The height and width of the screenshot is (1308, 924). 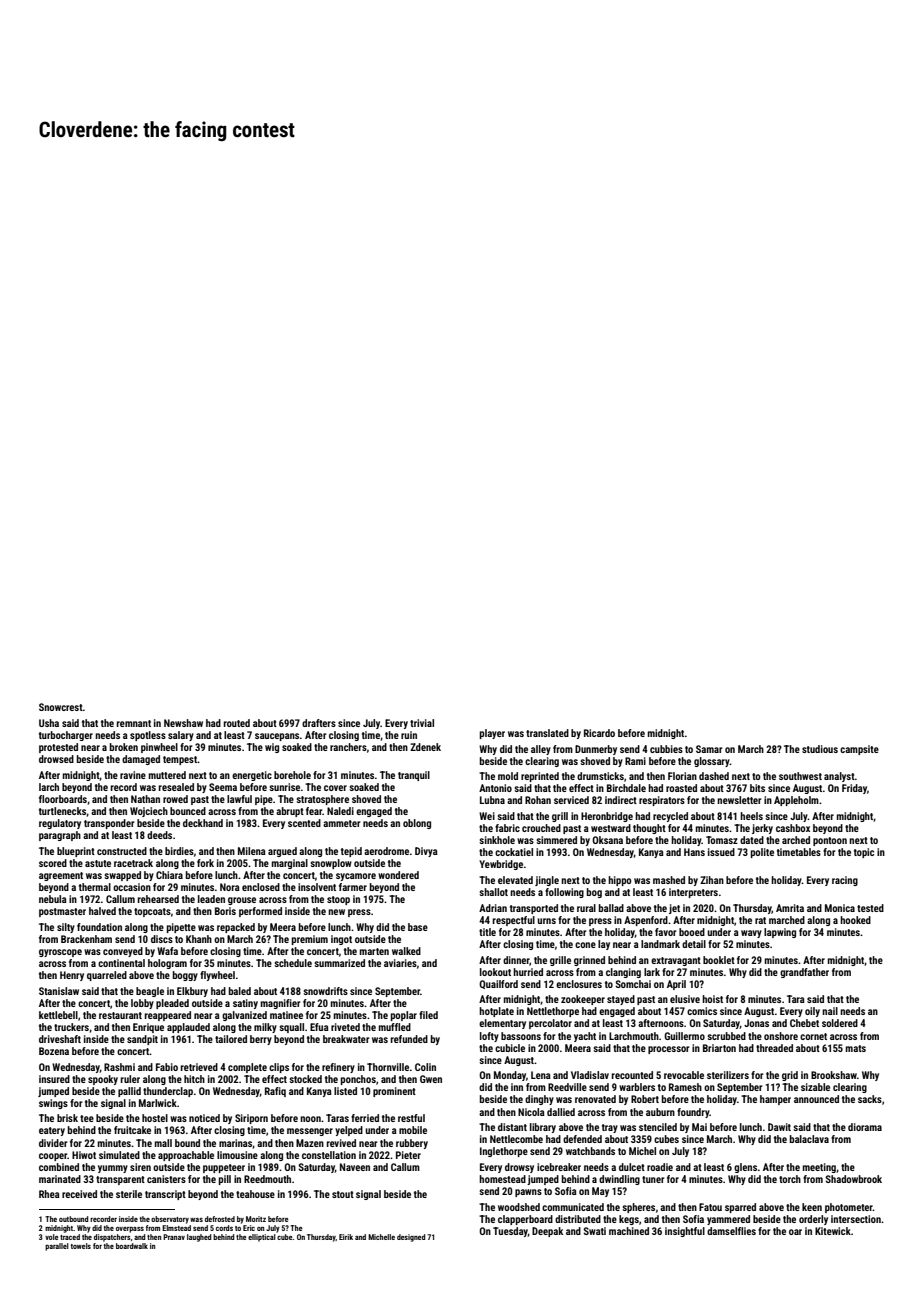 What do you see at coordinates (820, 749) in the screenshot?
I see `studious` at bounding box center [820, 749].
